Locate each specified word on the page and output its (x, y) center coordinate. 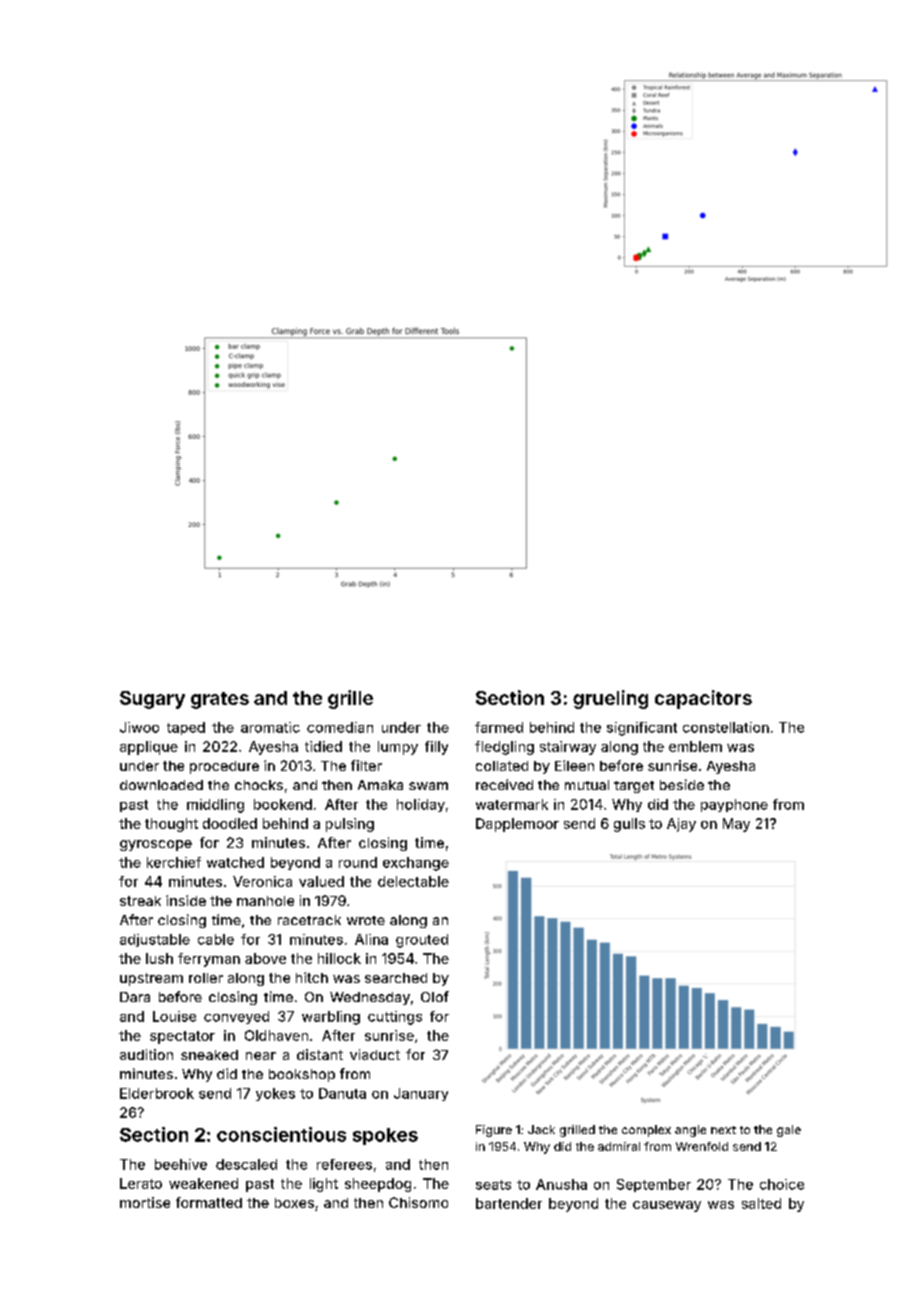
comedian (340, 727)
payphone (734, 805)
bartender (509, 1203)
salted (761, 1203)
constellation (726, 727)
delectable (413, 881)
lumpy (398, 748)
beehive (181, 1164)
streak (140, 901)
